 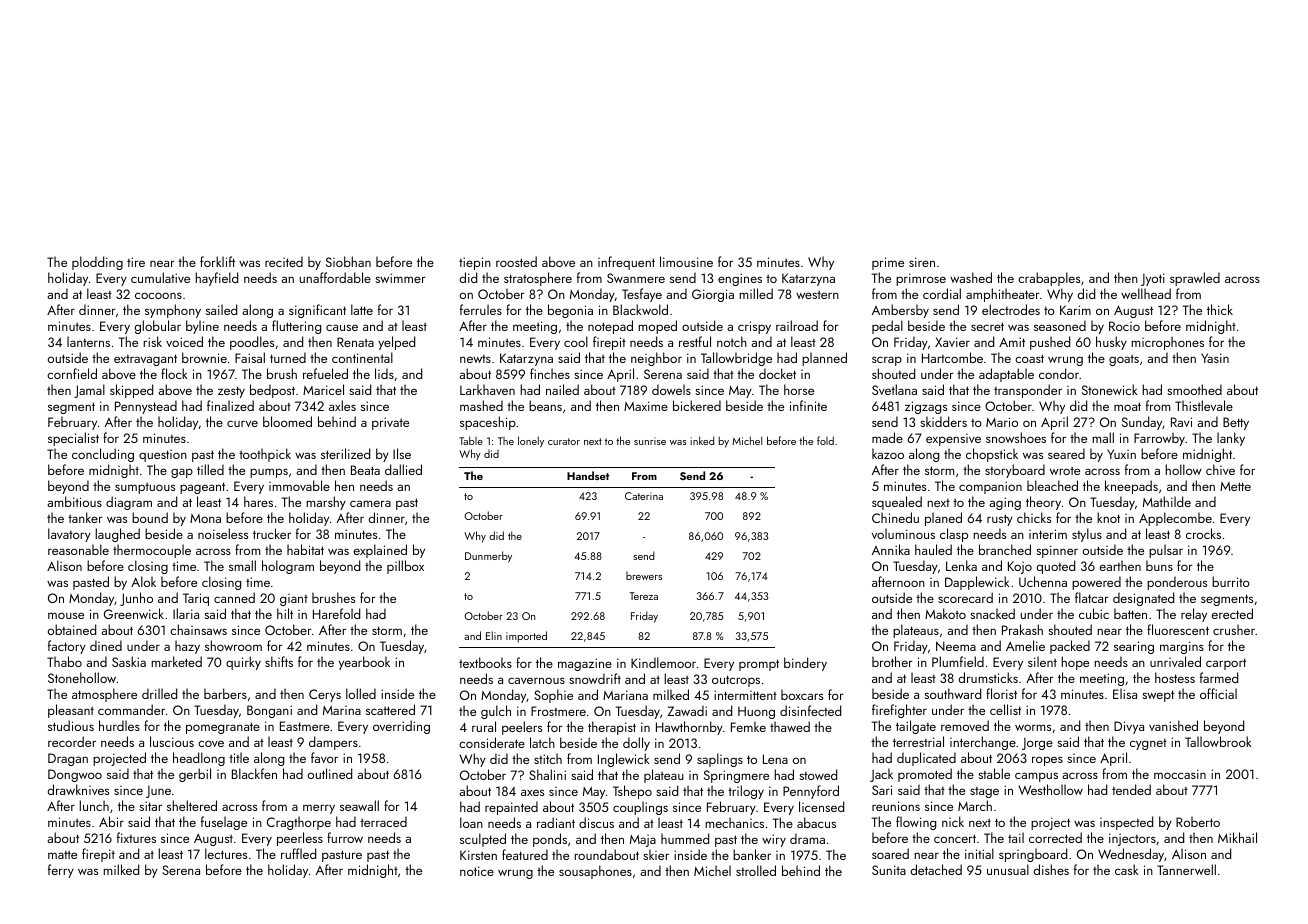 What do you see at coordinates (797, 325) in the page?
I see `railroad` at bounding box center [797, 325].
